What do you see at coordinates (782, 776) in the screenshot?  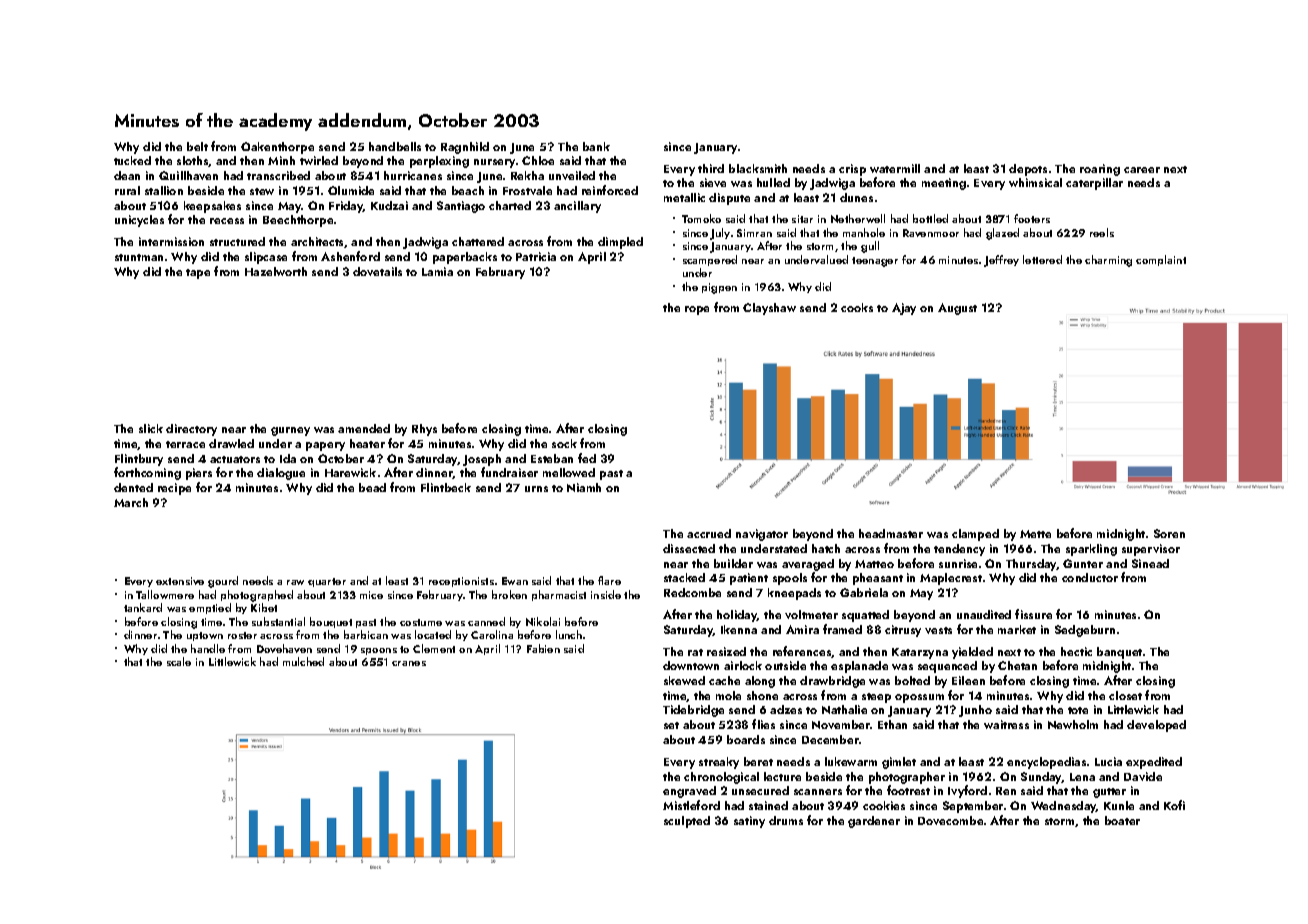 I see `lecture` at bounding box center [782, 776].
